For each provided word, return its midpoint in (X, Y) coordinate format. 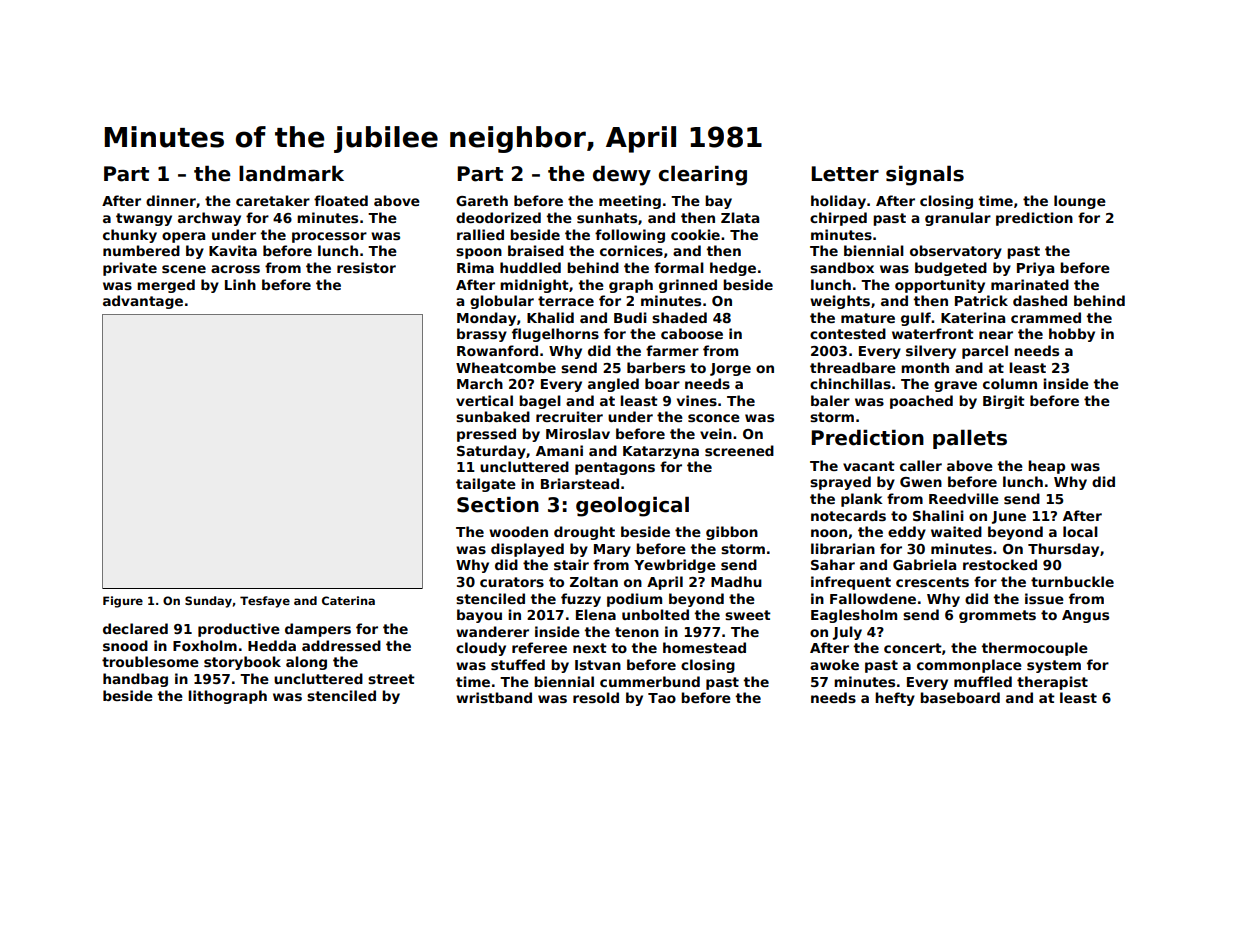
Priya (1035, 269)
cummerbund (650, 681)
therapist (1052, 683)
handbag (135, 680)
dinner (171, 200)
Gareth (482, 200)
